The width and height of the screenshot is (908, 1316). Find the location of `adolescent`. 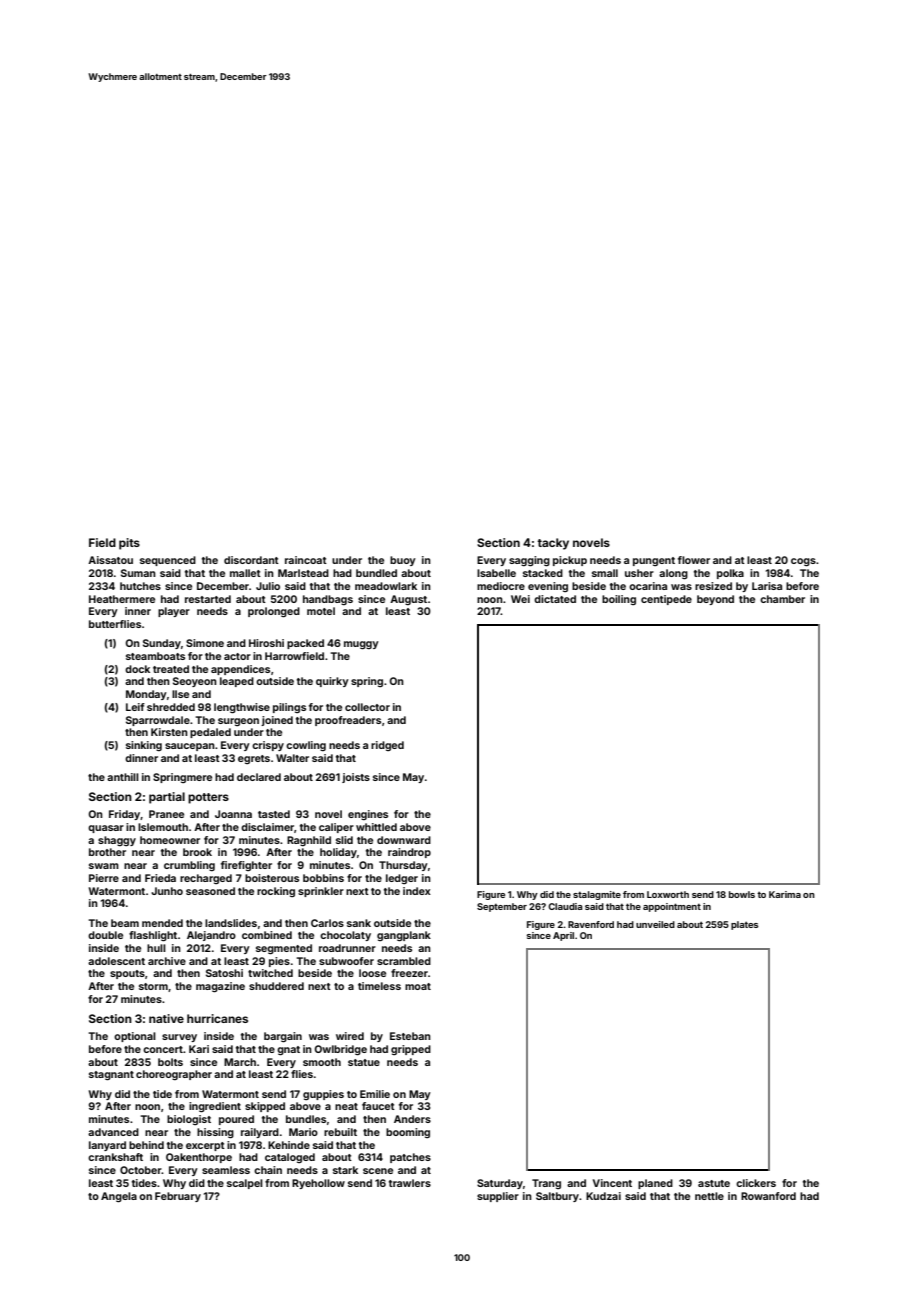

adolescent is located at coordinates (116, 961).
